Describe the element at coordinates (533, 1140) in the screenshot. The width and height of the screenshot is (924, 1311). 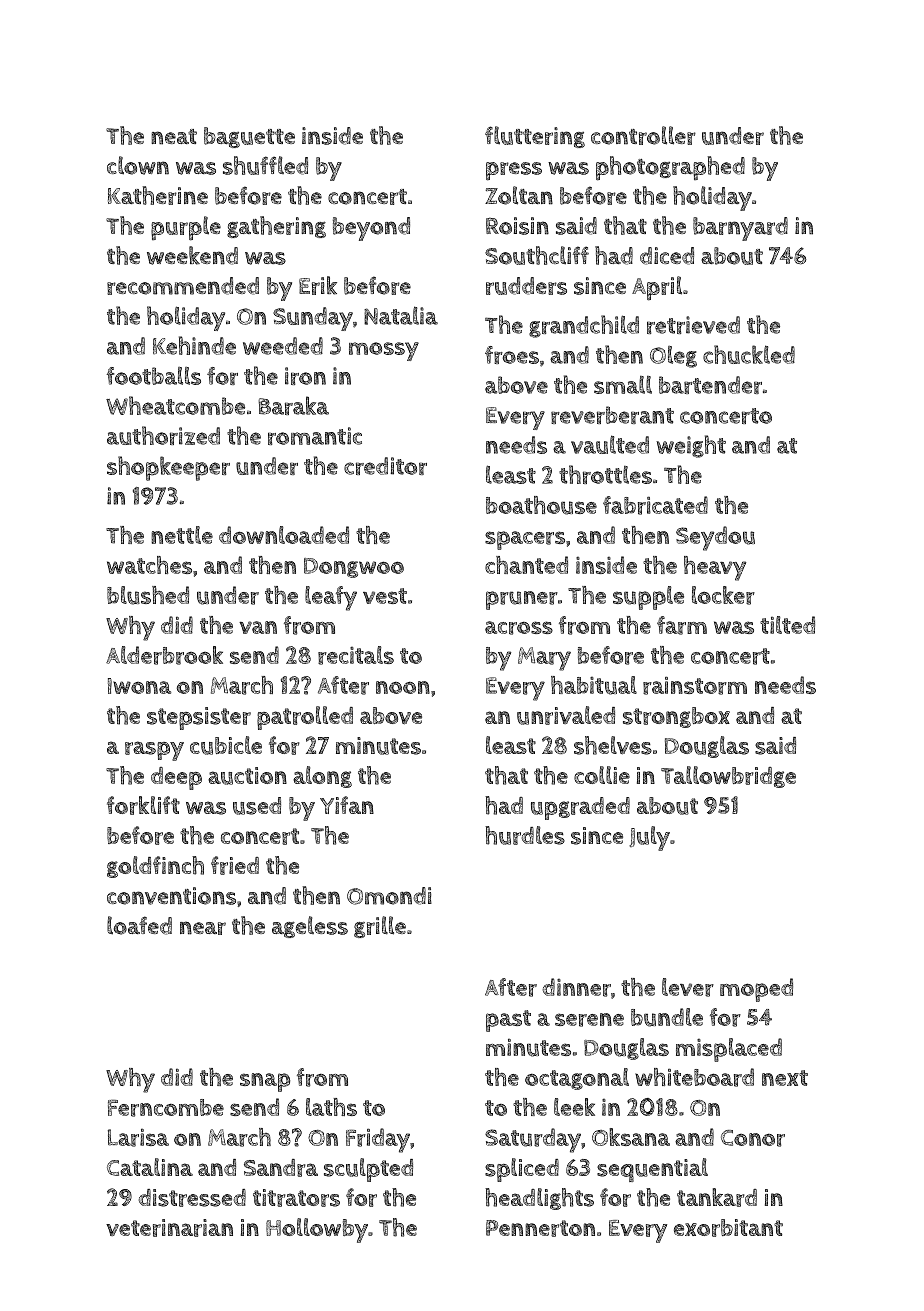
I see `Saturday` at that location.
